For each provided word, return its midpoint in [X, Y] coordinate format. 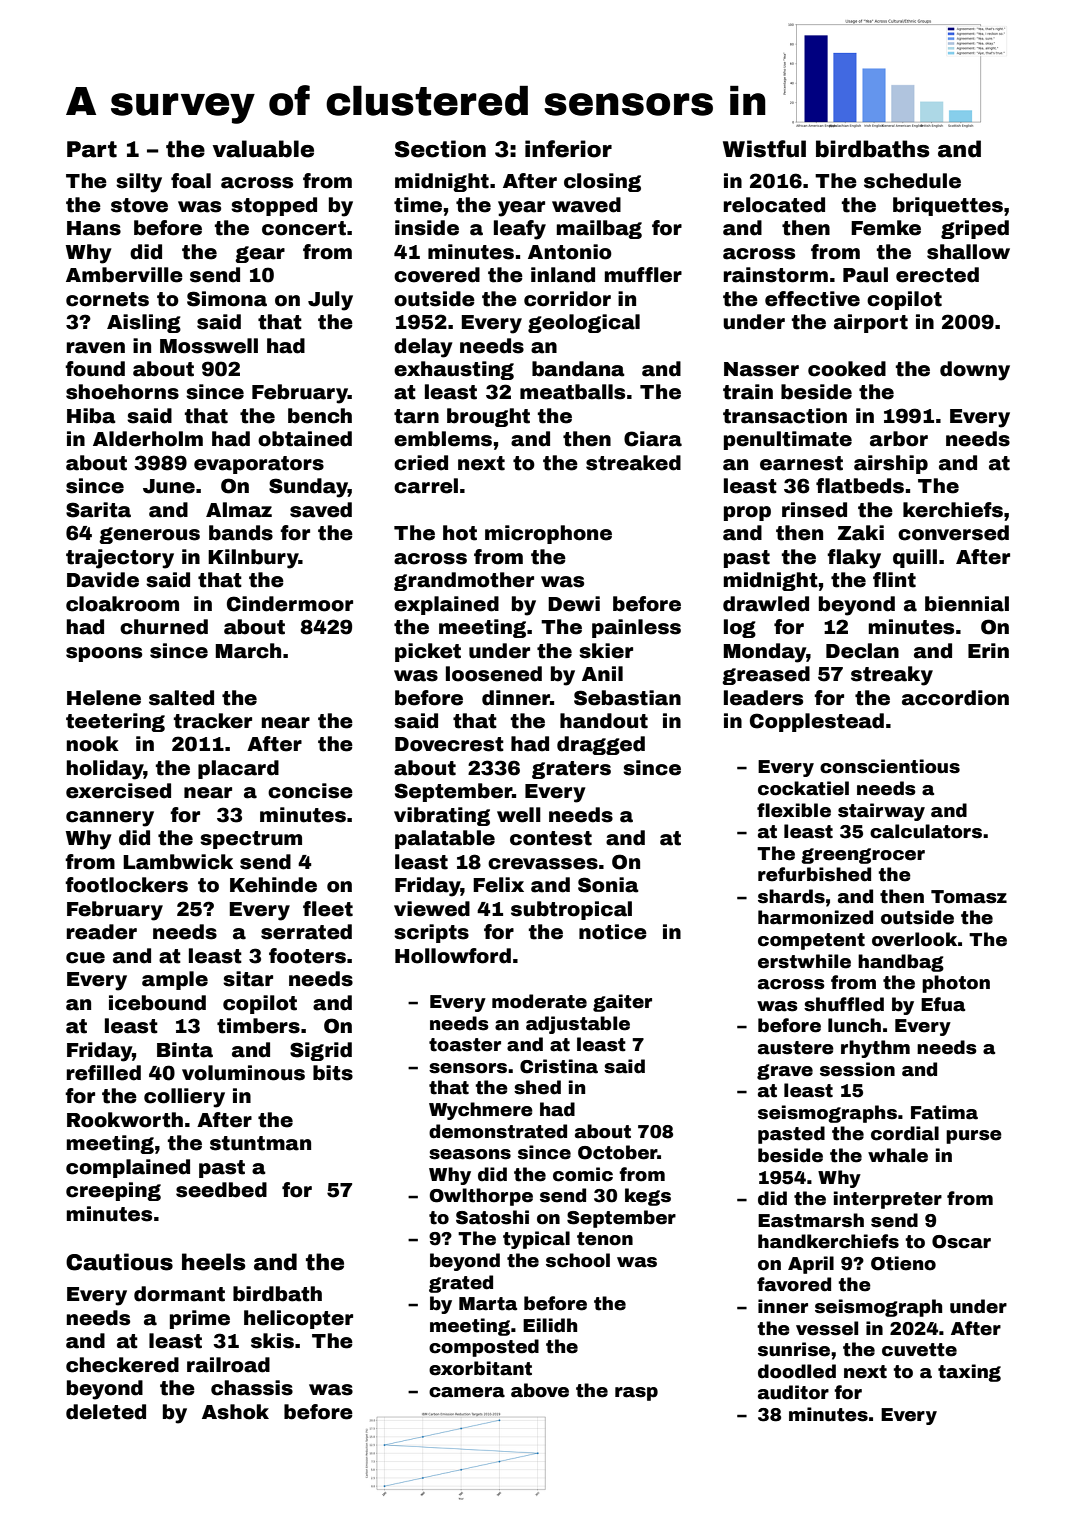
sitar [248, 979]
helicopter [298, 1319]
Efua [943, 1004]
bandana [578, 369]
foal [191, 181]
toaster [465, 1045]
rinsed [814, 510]
